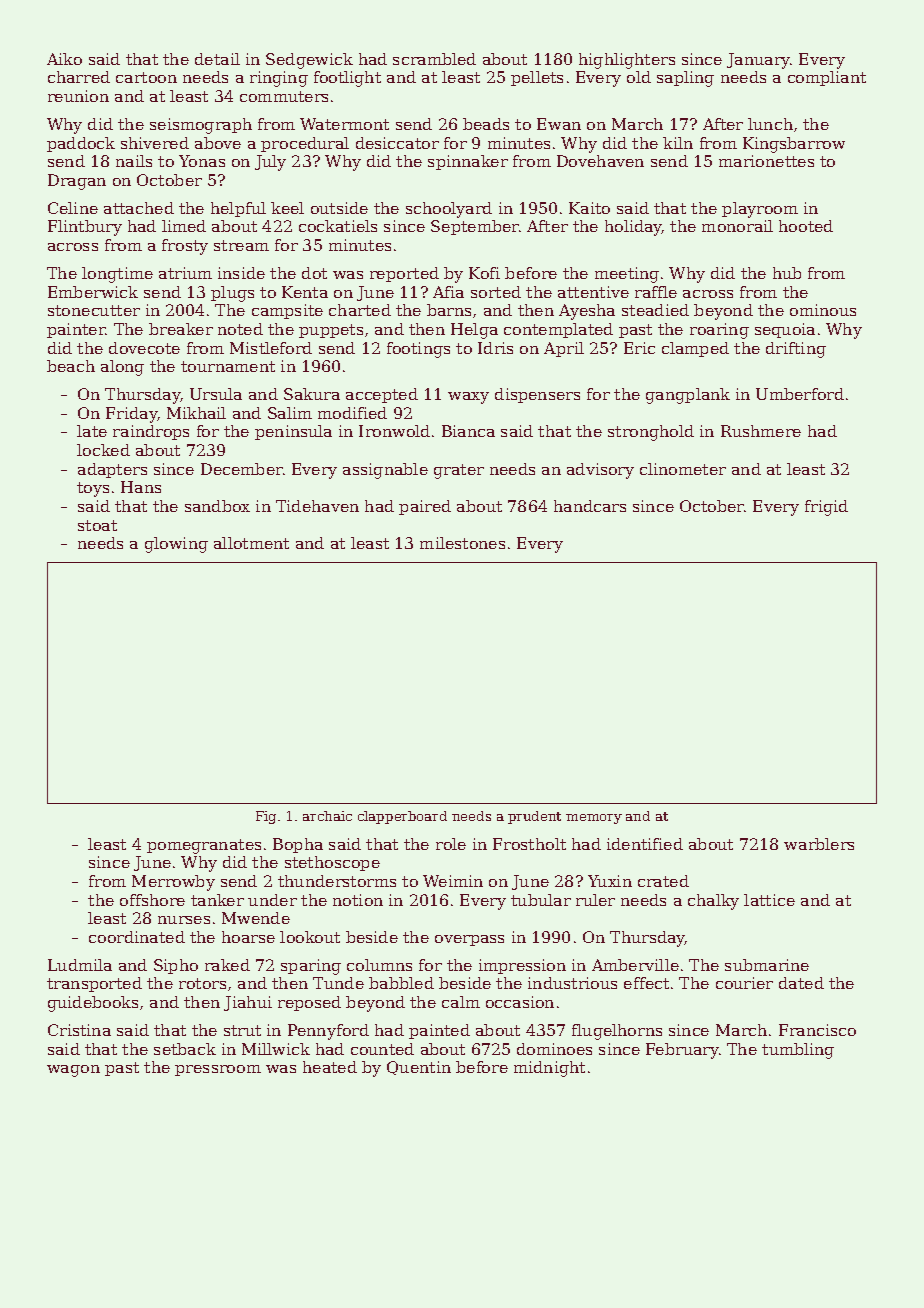 Image resolution: width=924 pixels, height=1308 pixels. What do you see at coordinates (572, 983) in the screenshot?
I see `industrious` at bounding box center [572, 983].
